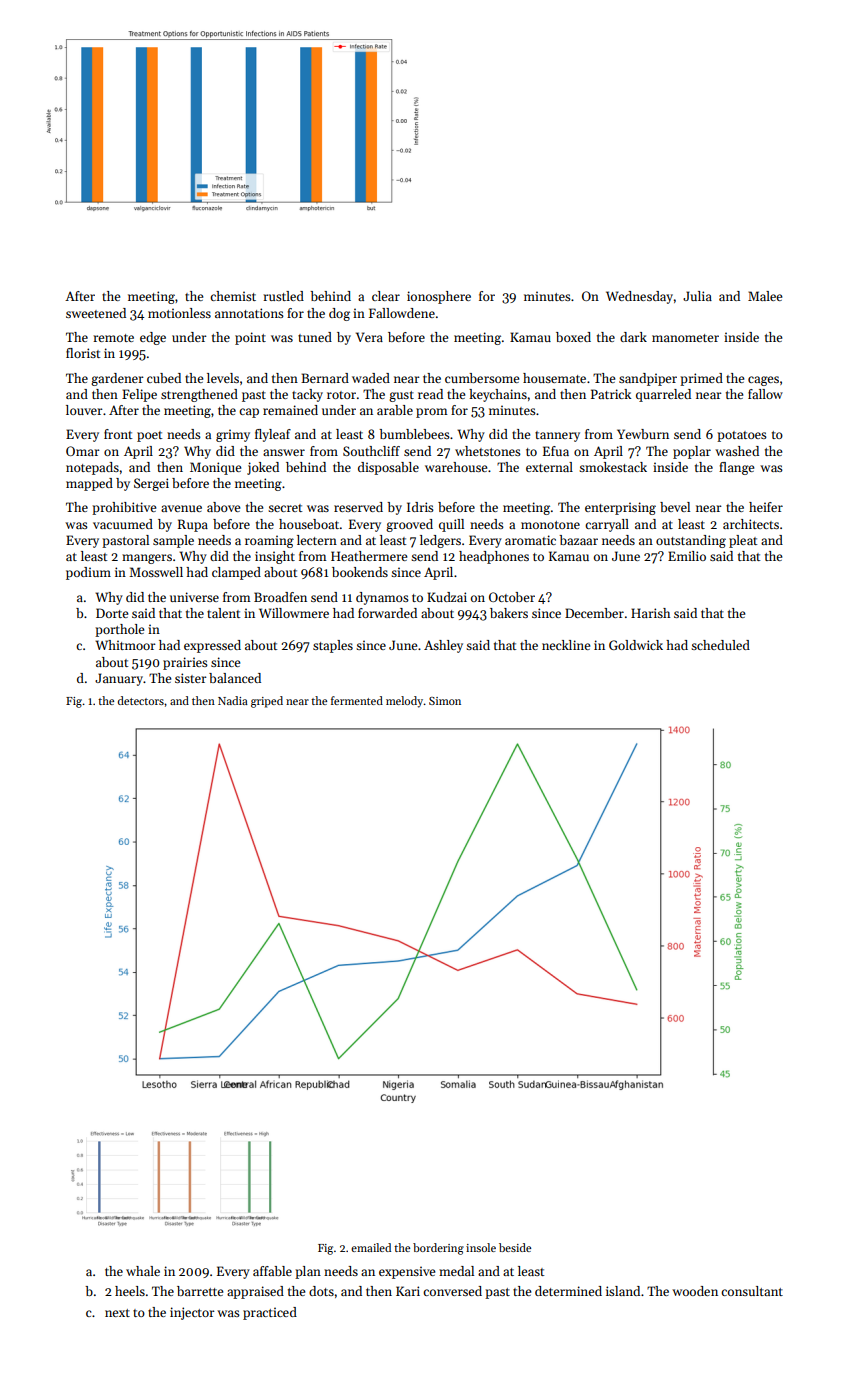 The height and width of the screenshot is (1400, 849). What do you see at coordinates (386, 296) in the screenshot?
I see `clear` at bounding box center [386, 296].
